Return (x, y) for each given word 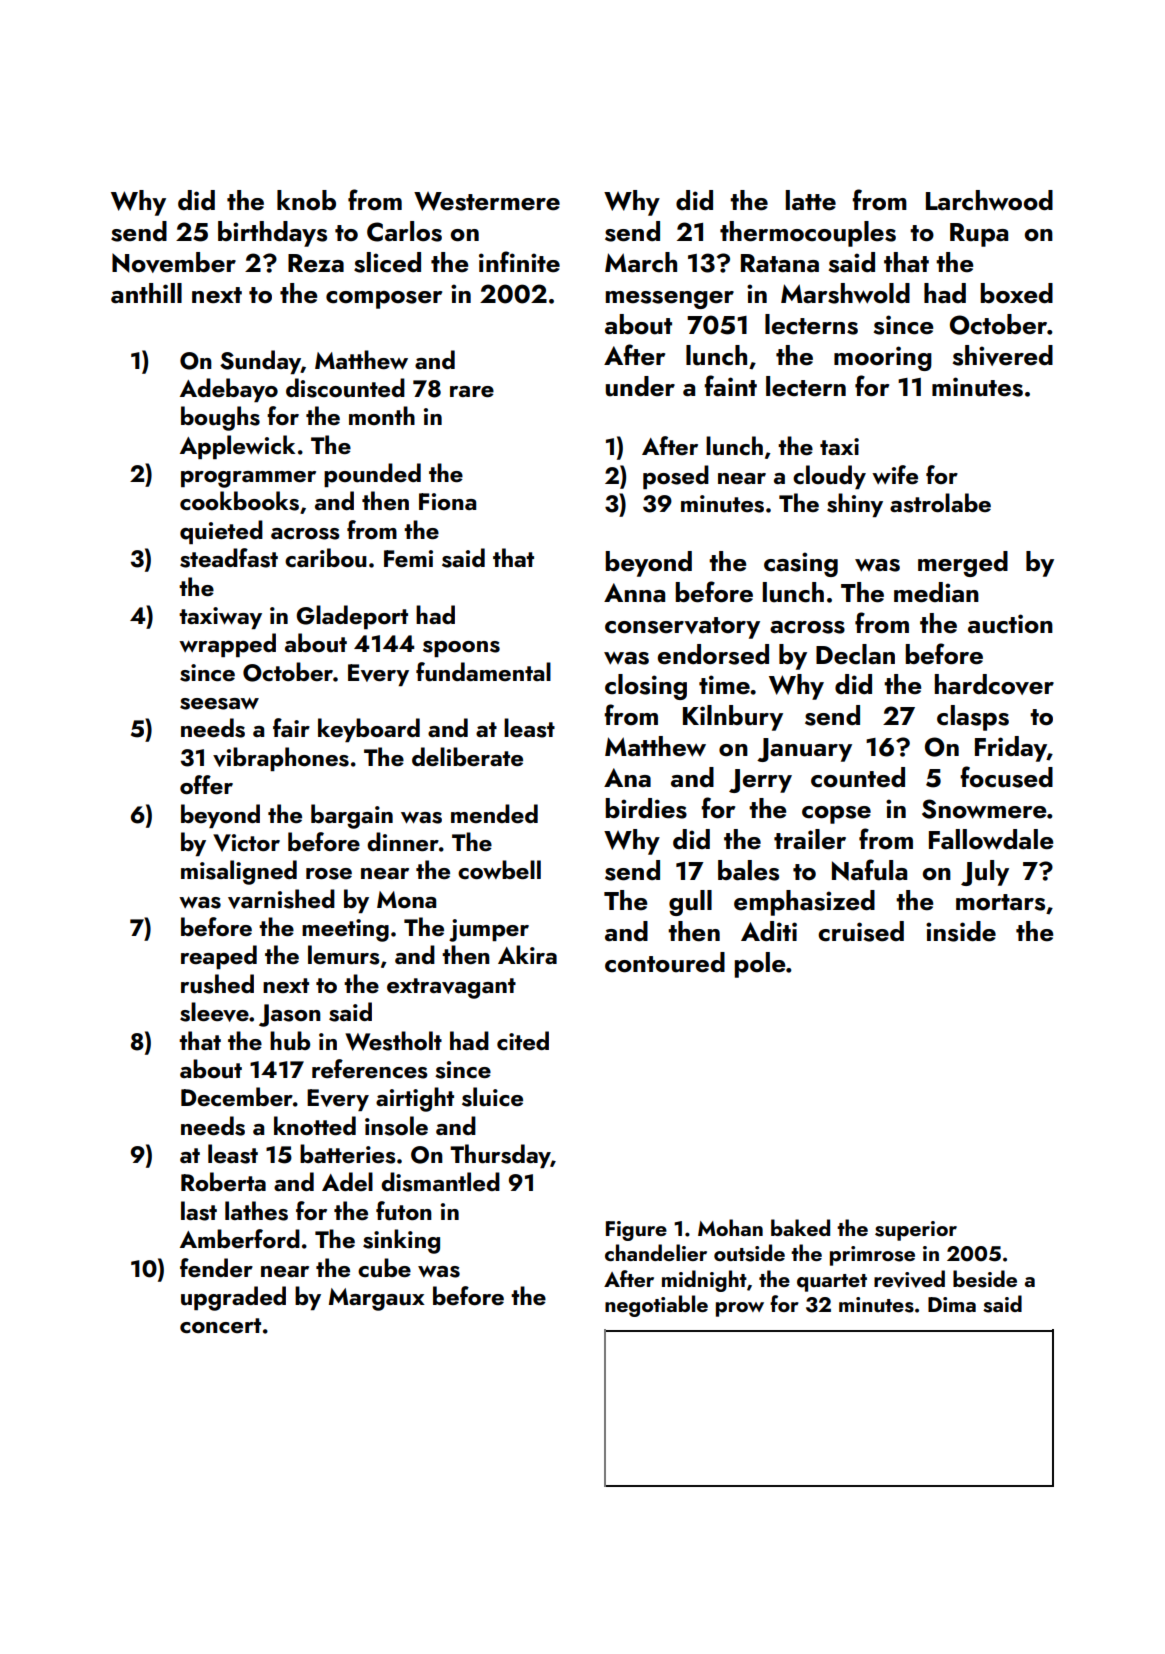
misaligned (239, 872)
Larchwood (989, 200)
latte (811, 200)
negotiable (656, 1306)
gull (690, 903)
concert (220, 1325)
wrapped (227, 645)
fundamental (483, 672)
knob (306, 200)
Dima (952, 1304)
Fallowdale (991, 839)
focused (1006, 777)
